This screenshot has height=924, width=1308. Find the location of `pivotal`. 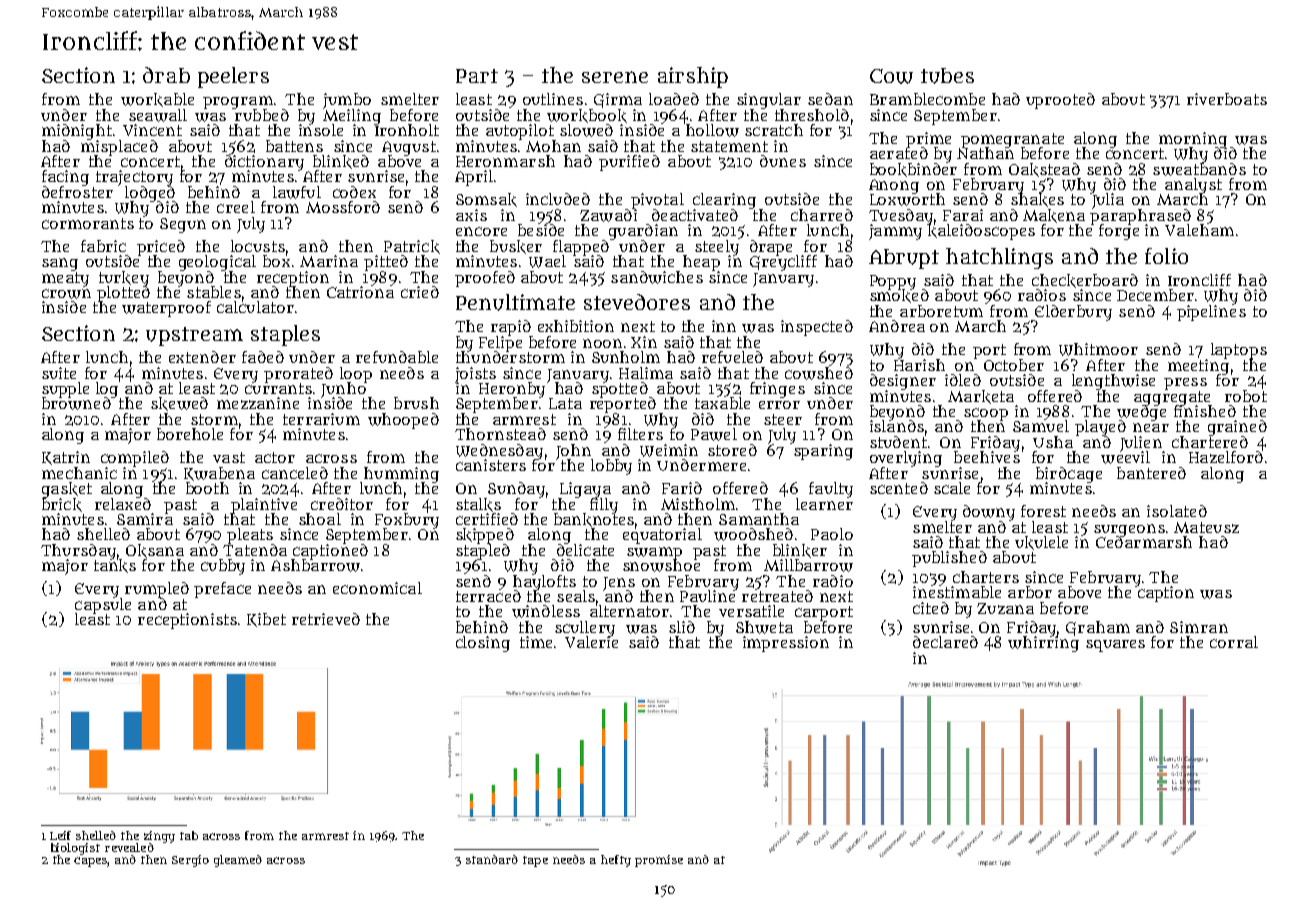

pivotal is located at coordinates (657, 201).
